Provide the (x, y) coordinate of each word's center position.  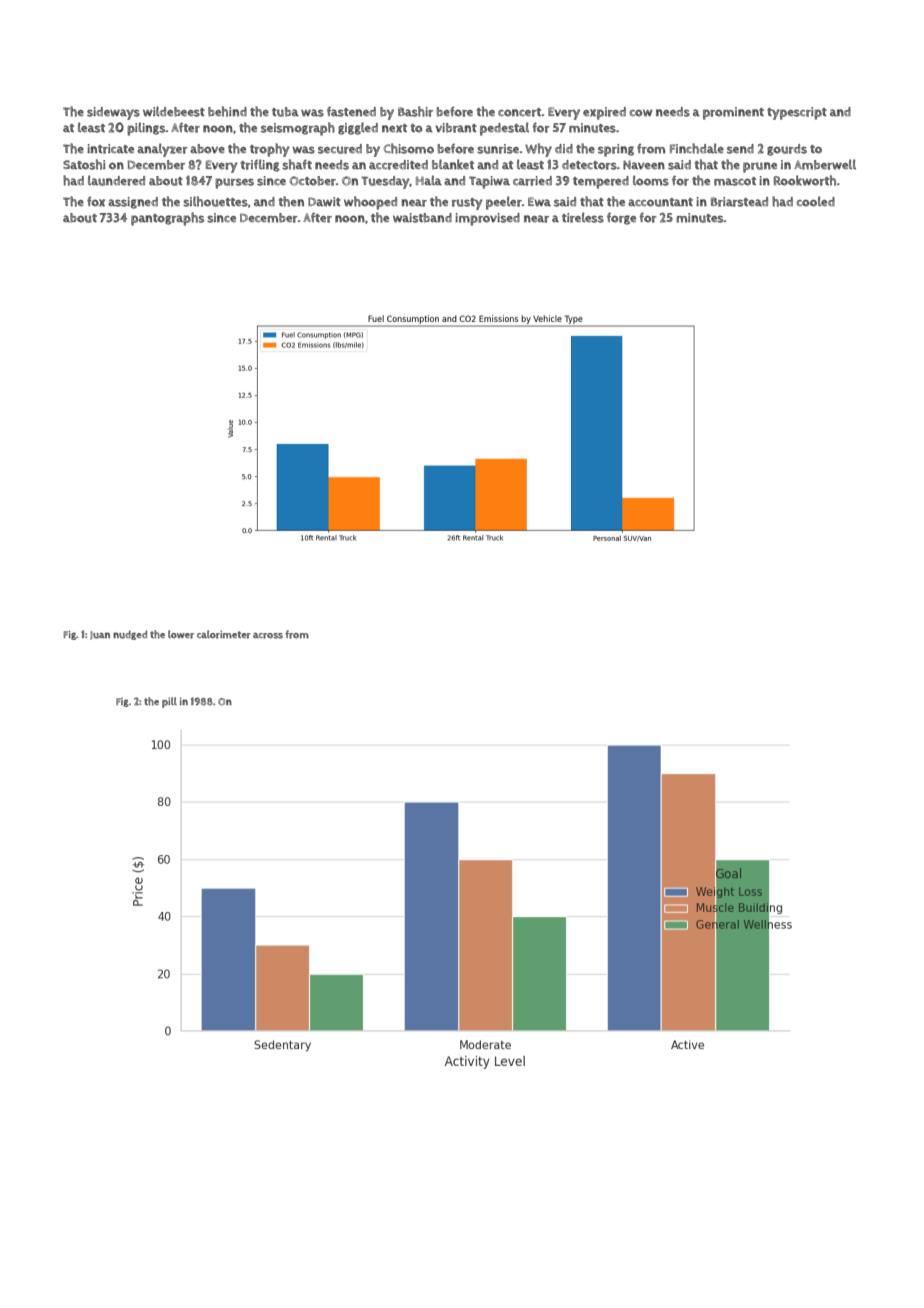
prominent (733, 113)
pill (169, 702)
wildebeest (174, 111)
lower (181, 634)
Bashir (415, 111)
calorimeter (224, 634)
